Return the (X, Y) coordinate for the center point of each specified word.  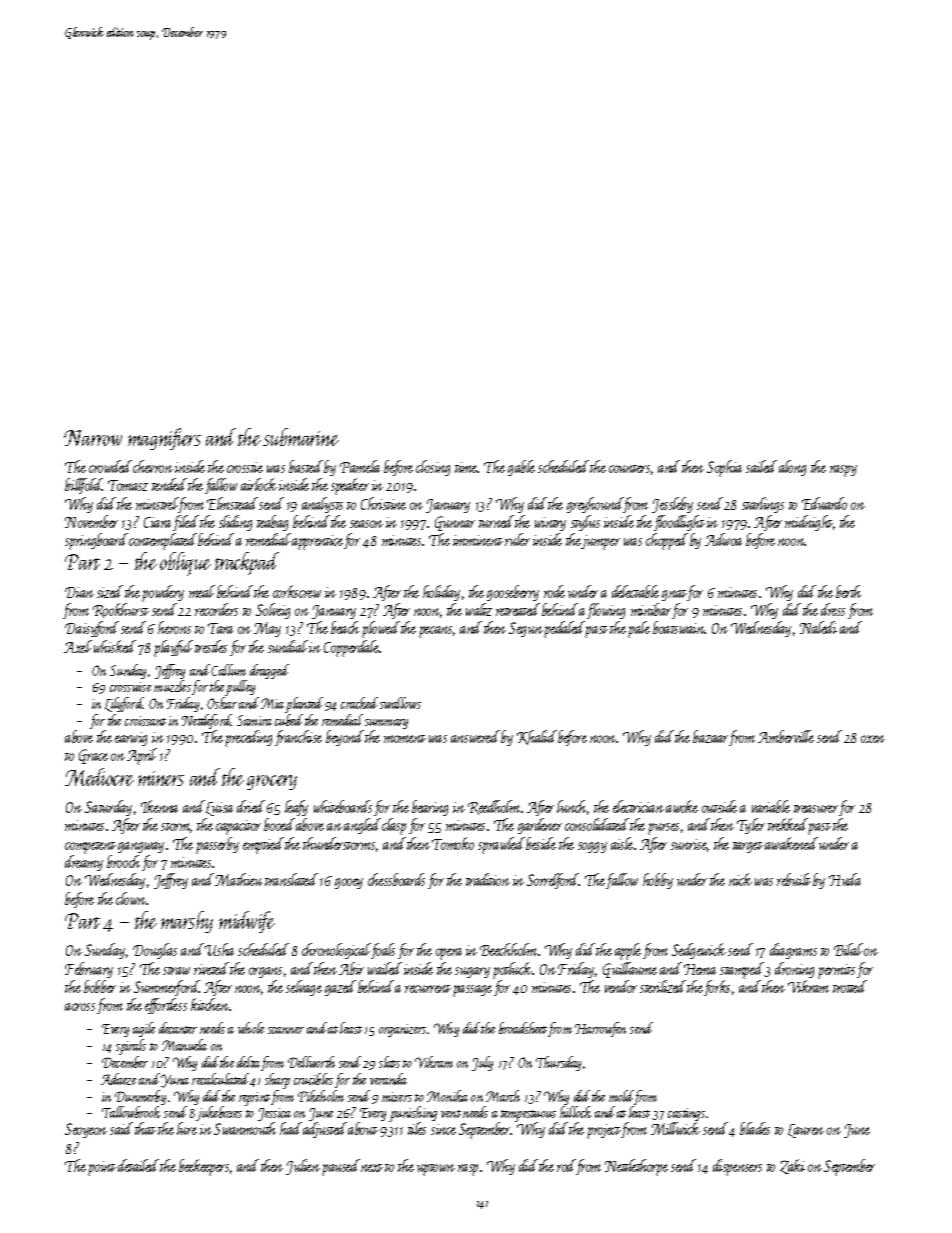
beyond (345, 738)
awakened (791, 843)
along (792, 468)
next (372, 1168)
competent (90, 848)
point (102, 1168)
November (91, 521)
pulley (240, 688)
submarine (301, 437)
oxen (873, 739)
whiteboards (343, 806)
